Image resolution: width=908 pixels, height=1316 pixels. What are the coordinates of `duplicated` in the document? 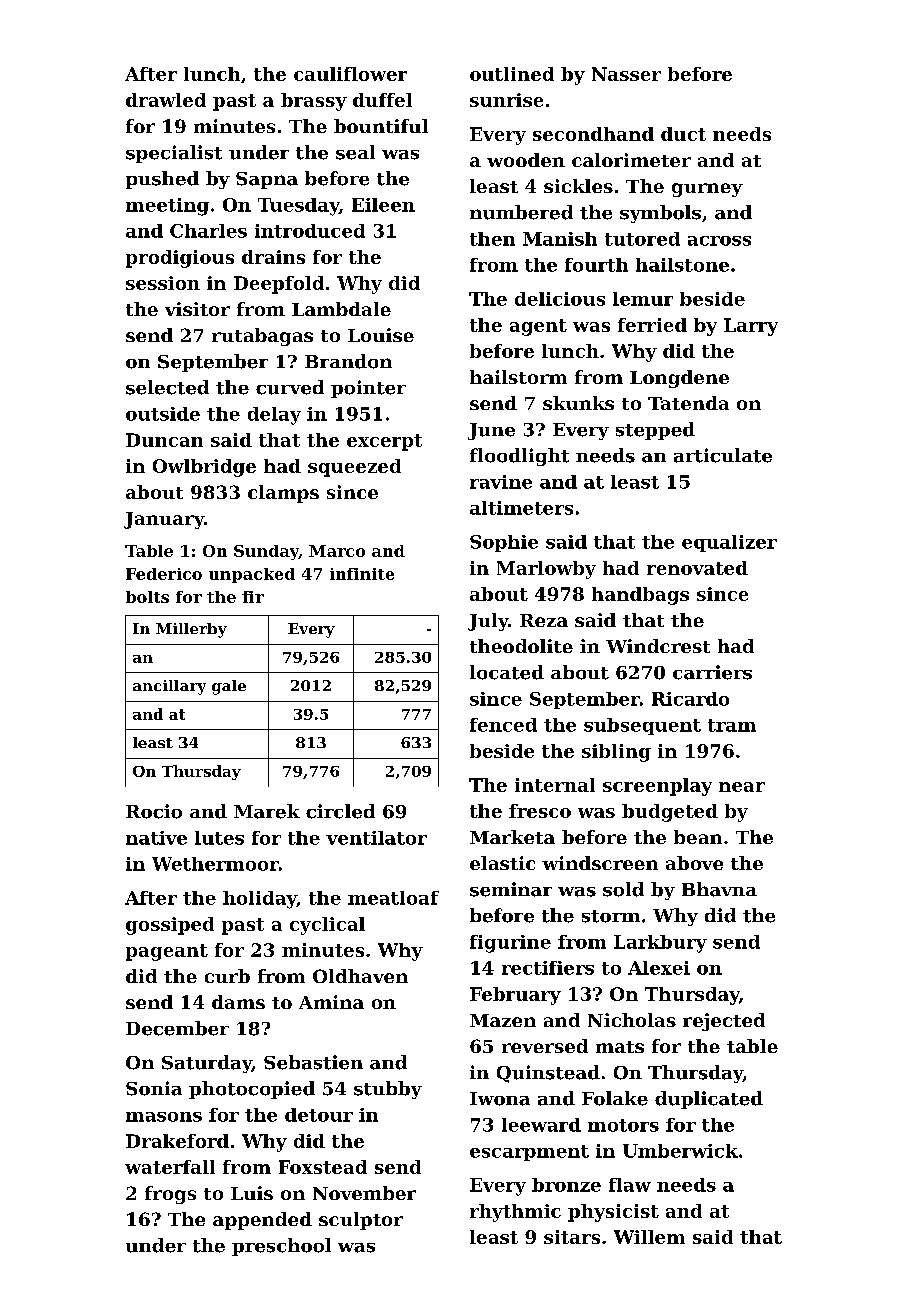 It's located at (709, 1100).
